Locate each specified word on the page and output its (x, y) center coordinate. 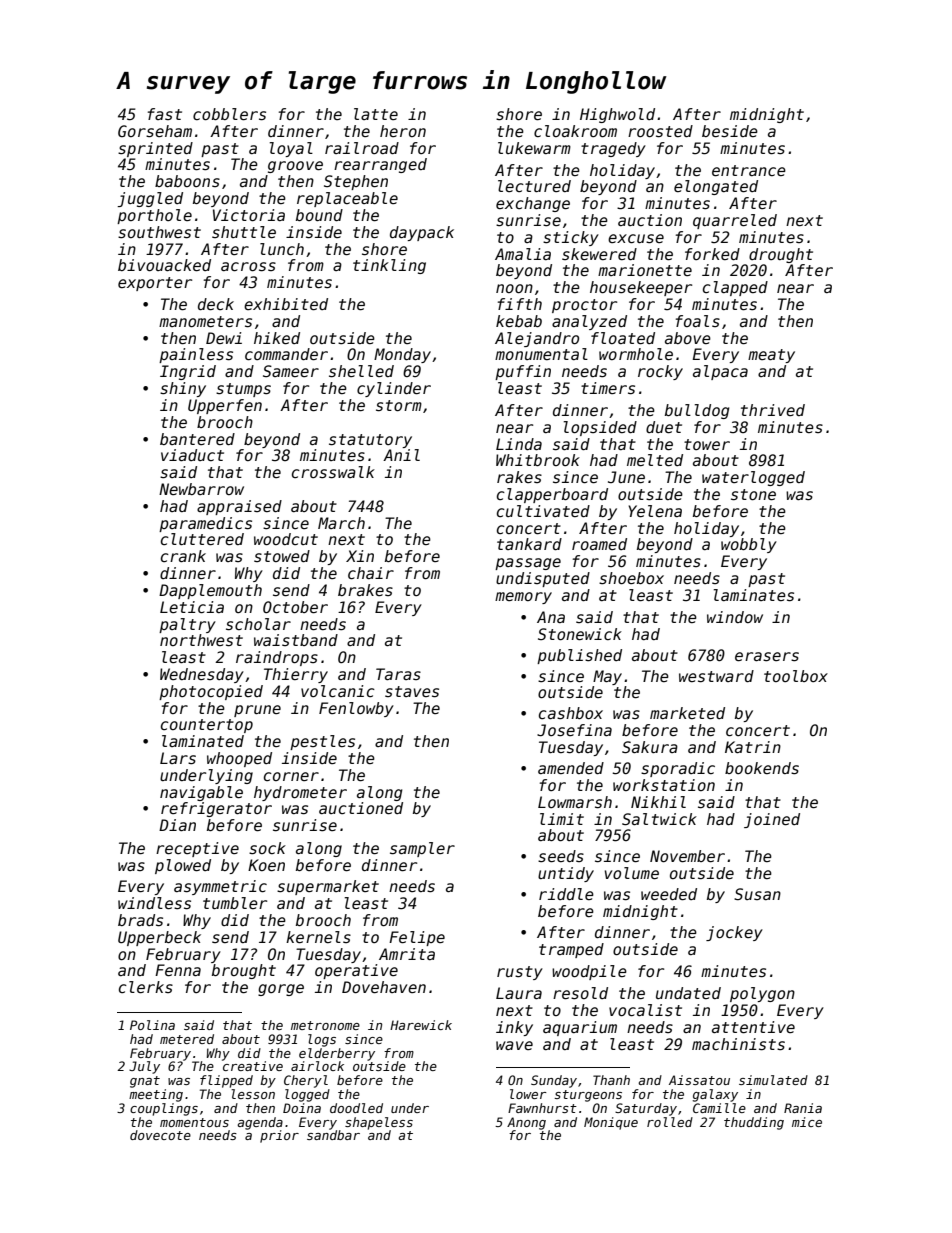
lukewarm (534, 148)
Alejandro (537, 339)
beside (730, 131)
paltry (187, 625)
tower (707, 444)
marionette (645, 270)
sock (267, 848)
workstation (664, 785)
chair (371, 573)
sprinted (155, 149)
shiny (183, 389)
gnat (145, 1082)
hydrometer (300, 793)
